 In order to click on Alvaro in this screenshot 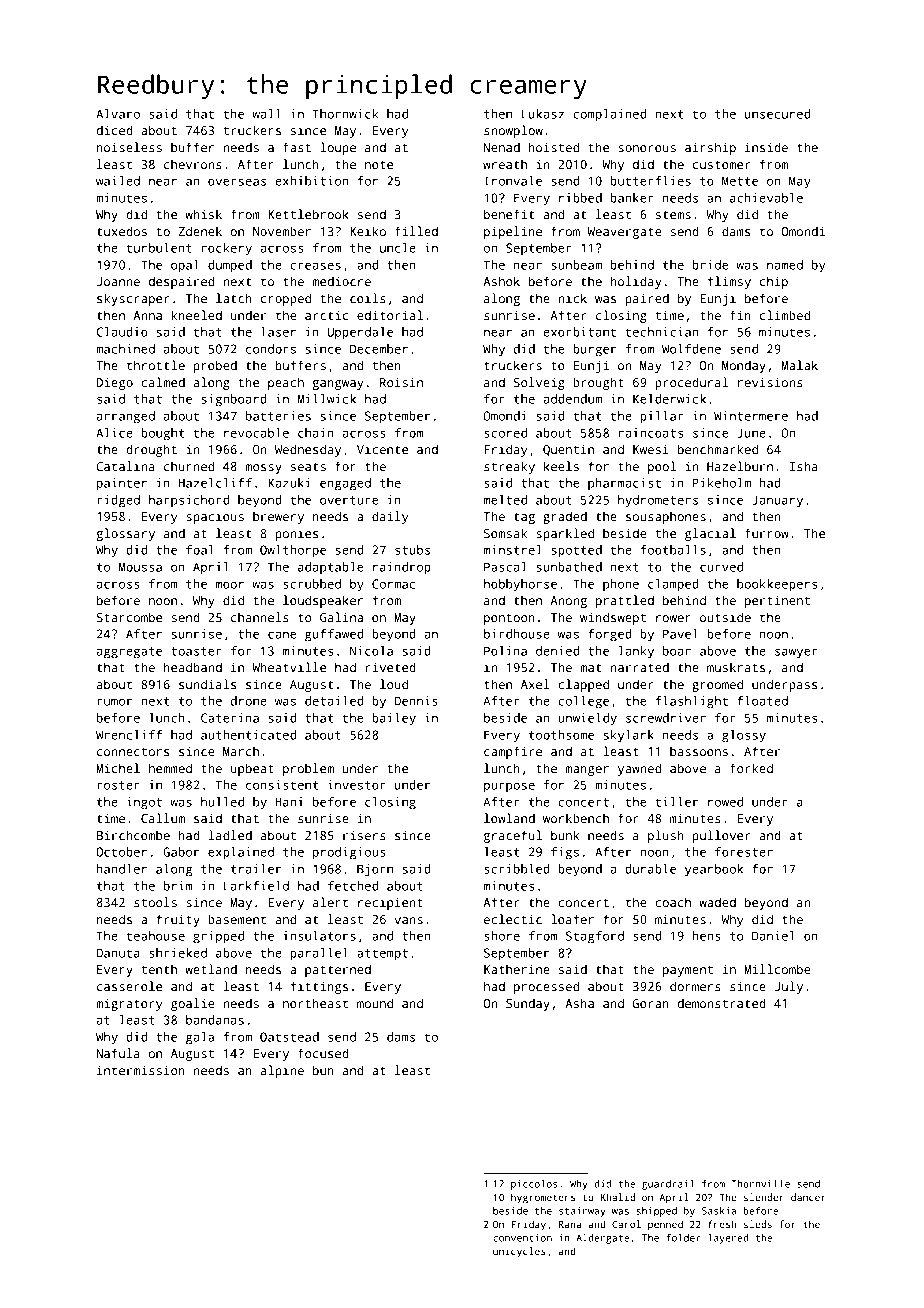, I will do `click(118, 114)`.
